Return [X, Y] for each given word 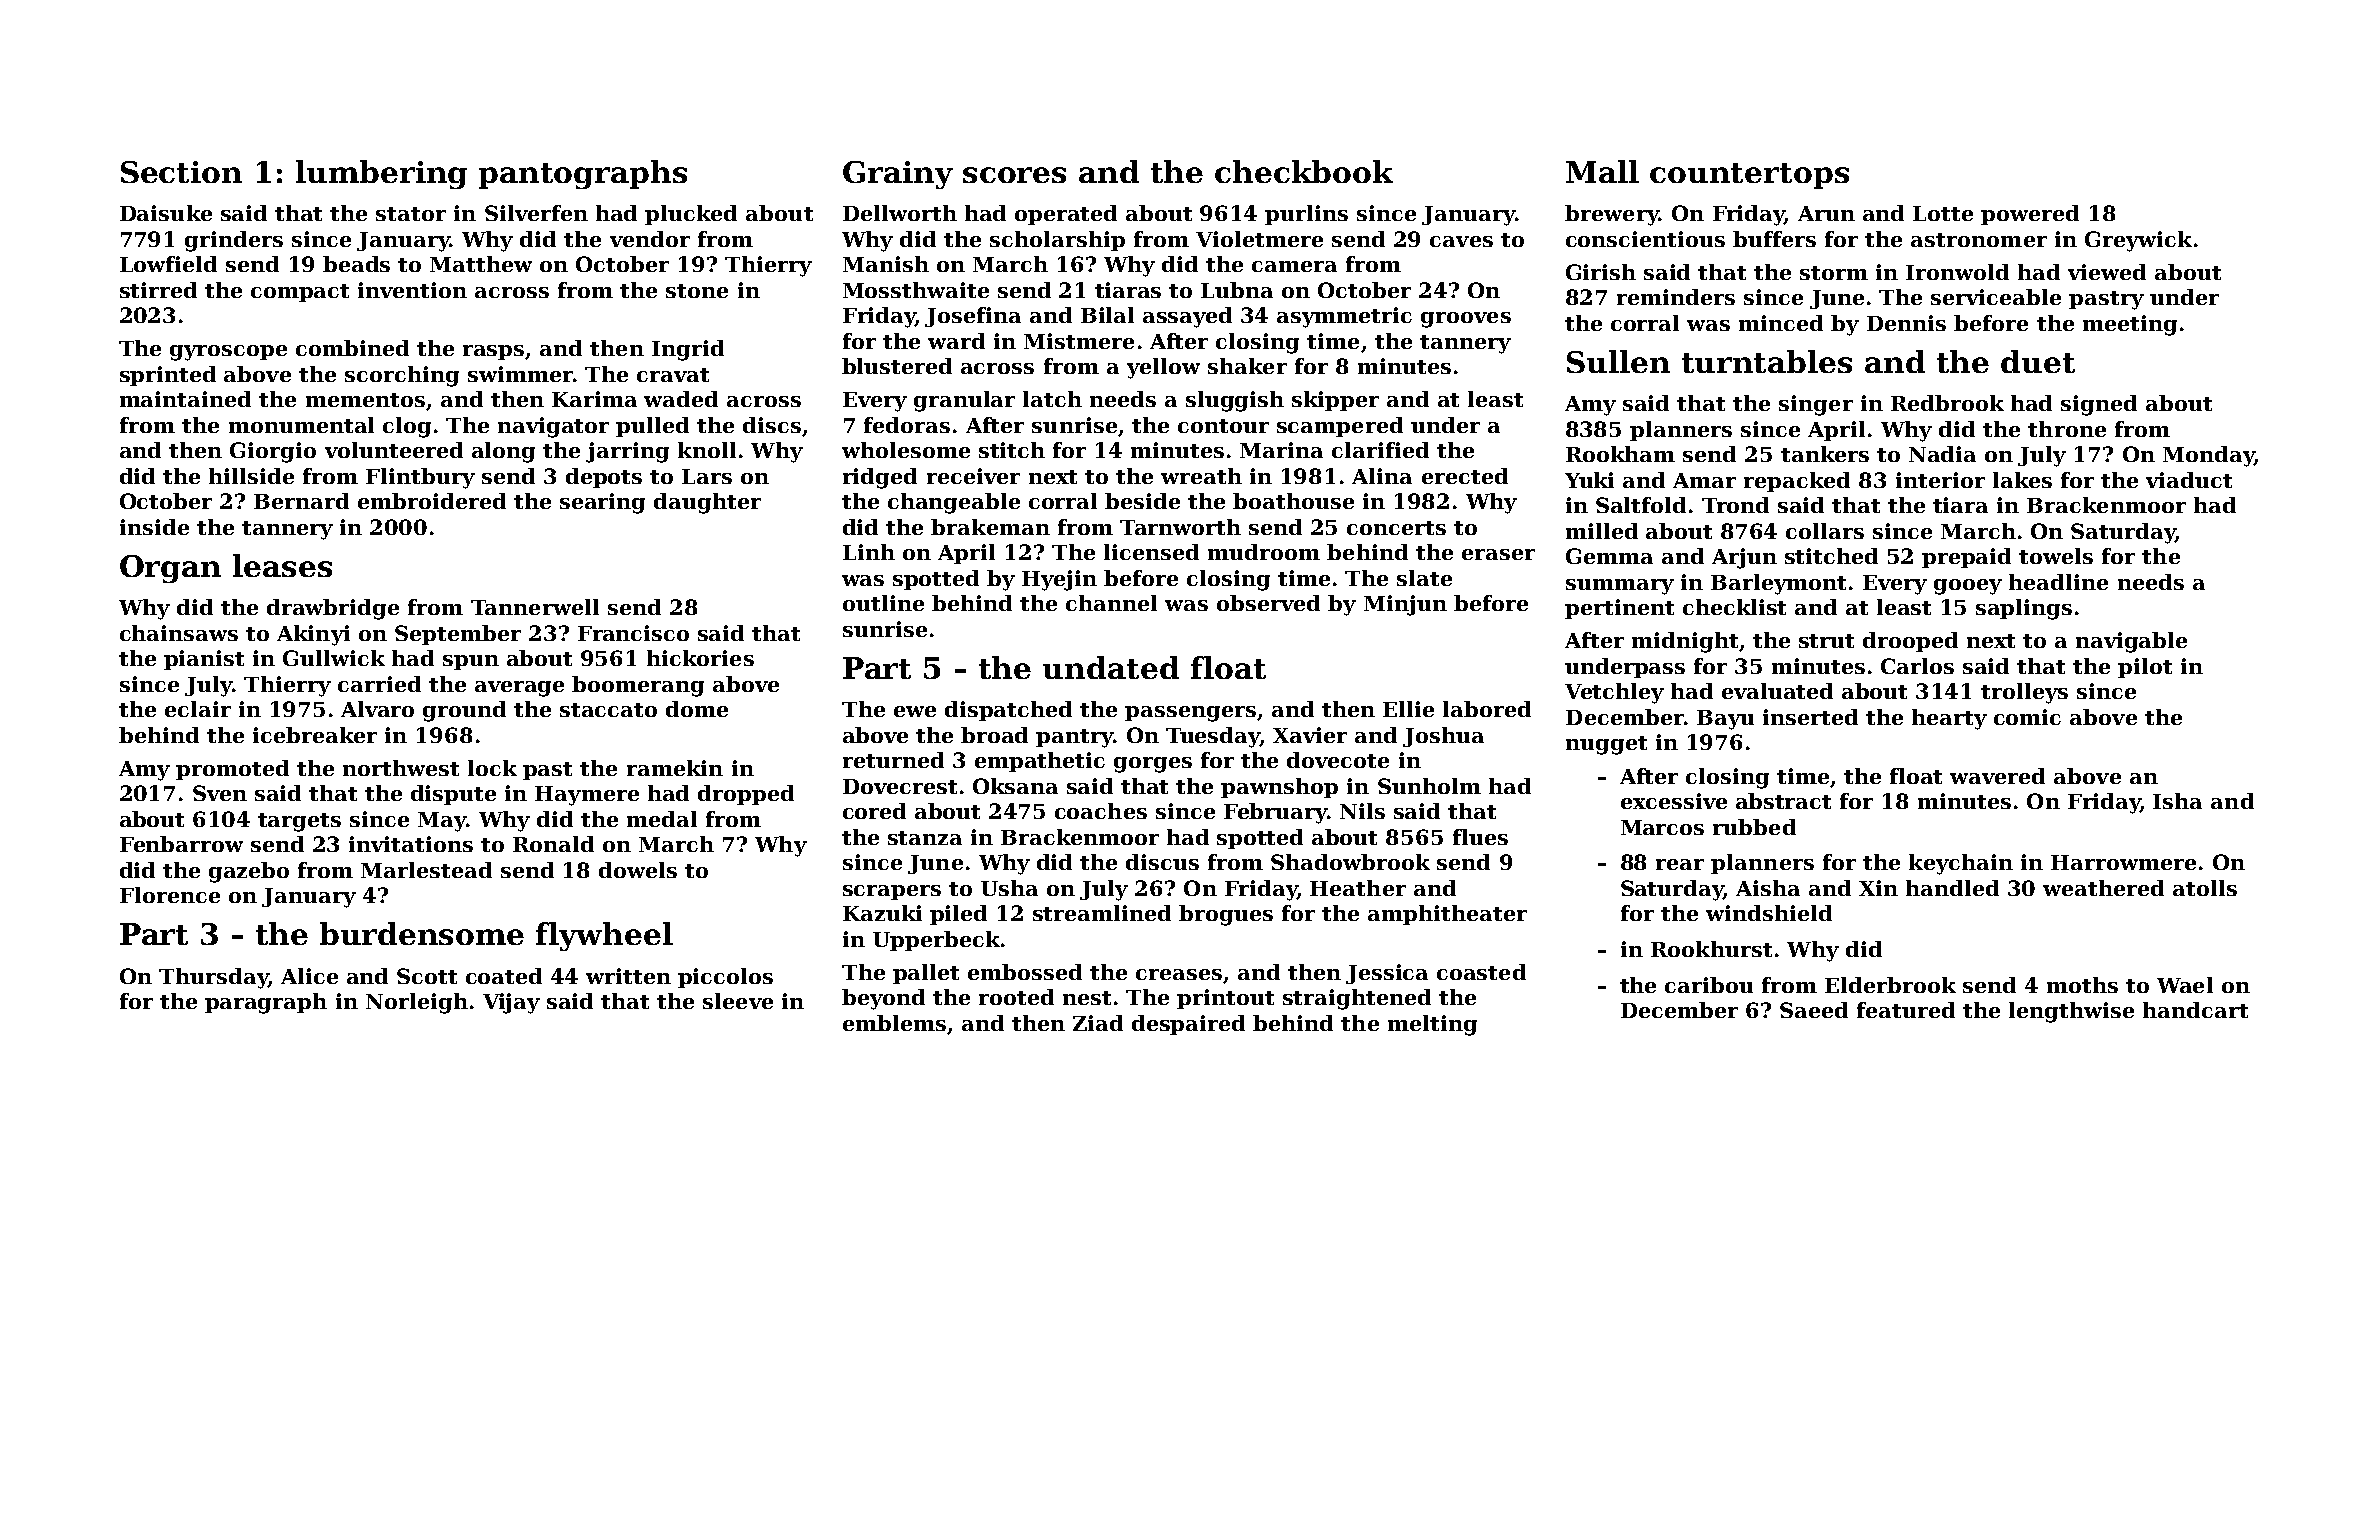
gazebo [249, 872]
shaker [1247, 366]
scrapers [892, 892]
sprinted [168, 376]
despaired [1188, 1025]
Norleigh [417, 1003]
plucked [691, 215]
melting [1432, 1025]
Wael [2185, 985]
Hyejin [1059, 580]
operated [1066, 215]
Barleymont [1778, 584]
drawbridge [333, 609]
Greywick [2138, 241]
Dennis [1906, 323]
